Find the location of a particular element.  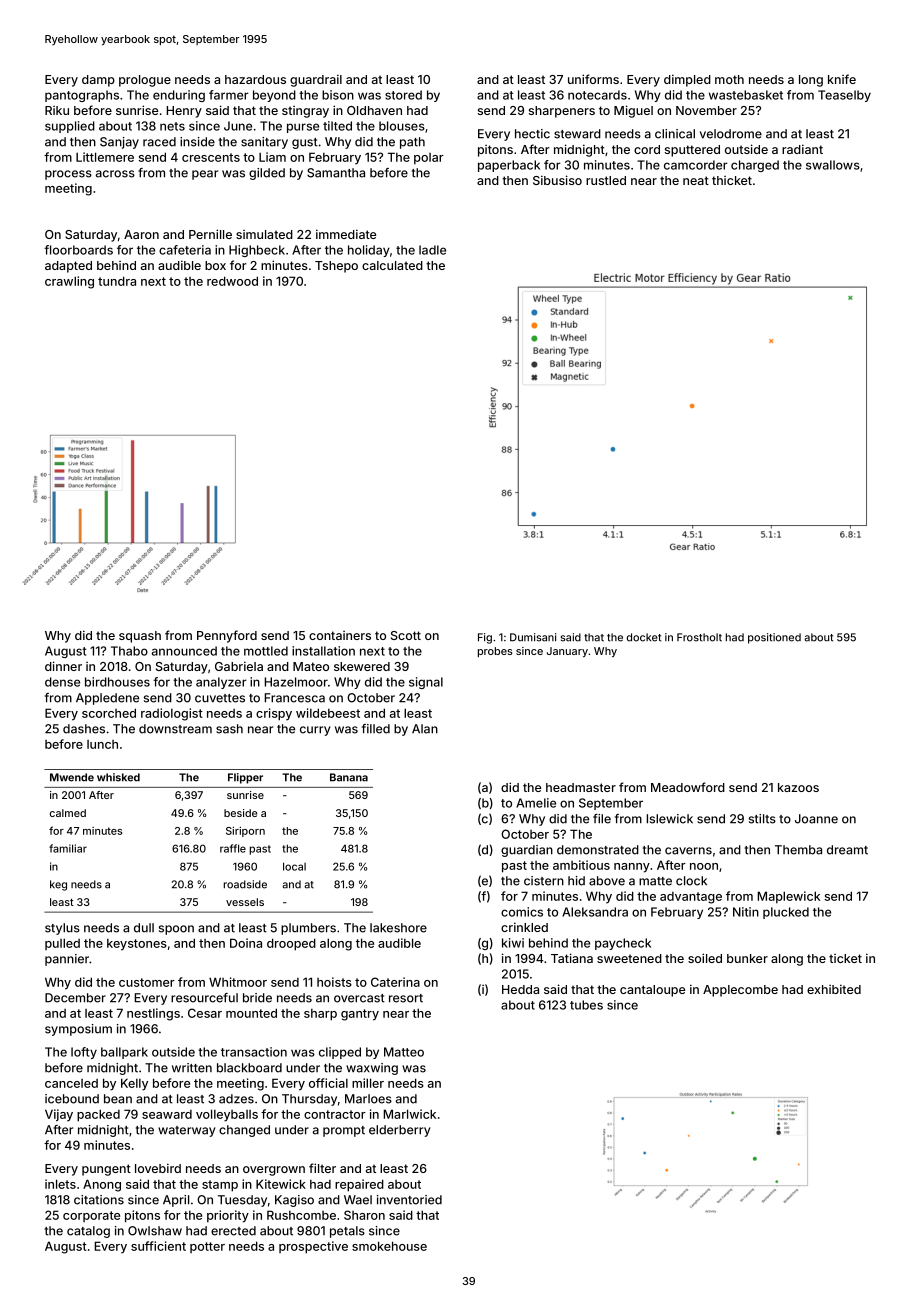

swallows is located at coordinates (833, 165).
